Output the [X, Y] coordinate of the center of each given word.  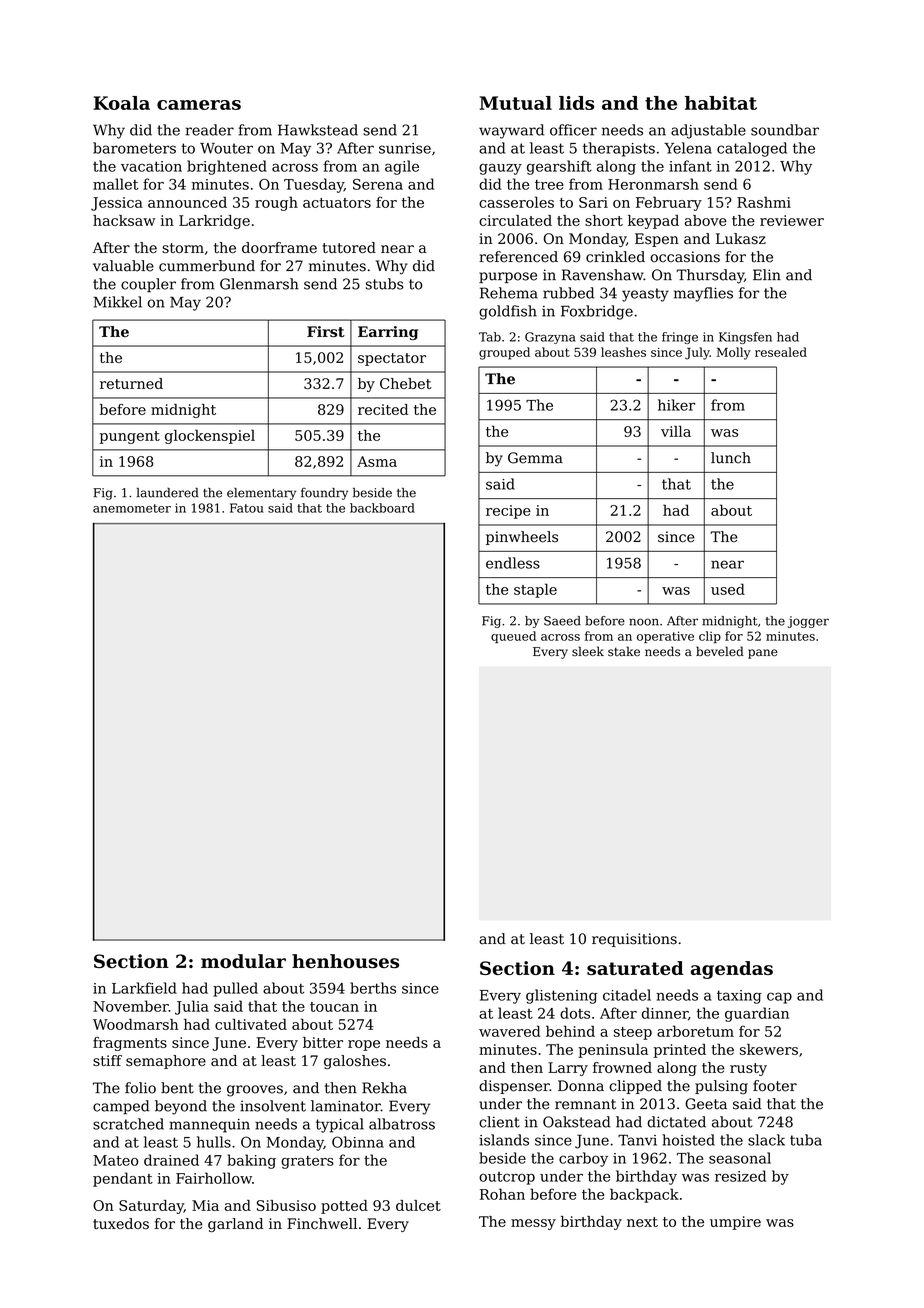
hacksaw [124, 220]
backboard [382, 508]
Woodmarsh [135, 1024]
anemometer [132, 508]
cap [779, 998]
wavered [510, 1031]
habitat [721, 103]
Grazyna [550, 338]
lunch [731, 458]
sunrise [405, 148]
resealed [781, 352]
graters [307, 1162]
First [326, 331]
